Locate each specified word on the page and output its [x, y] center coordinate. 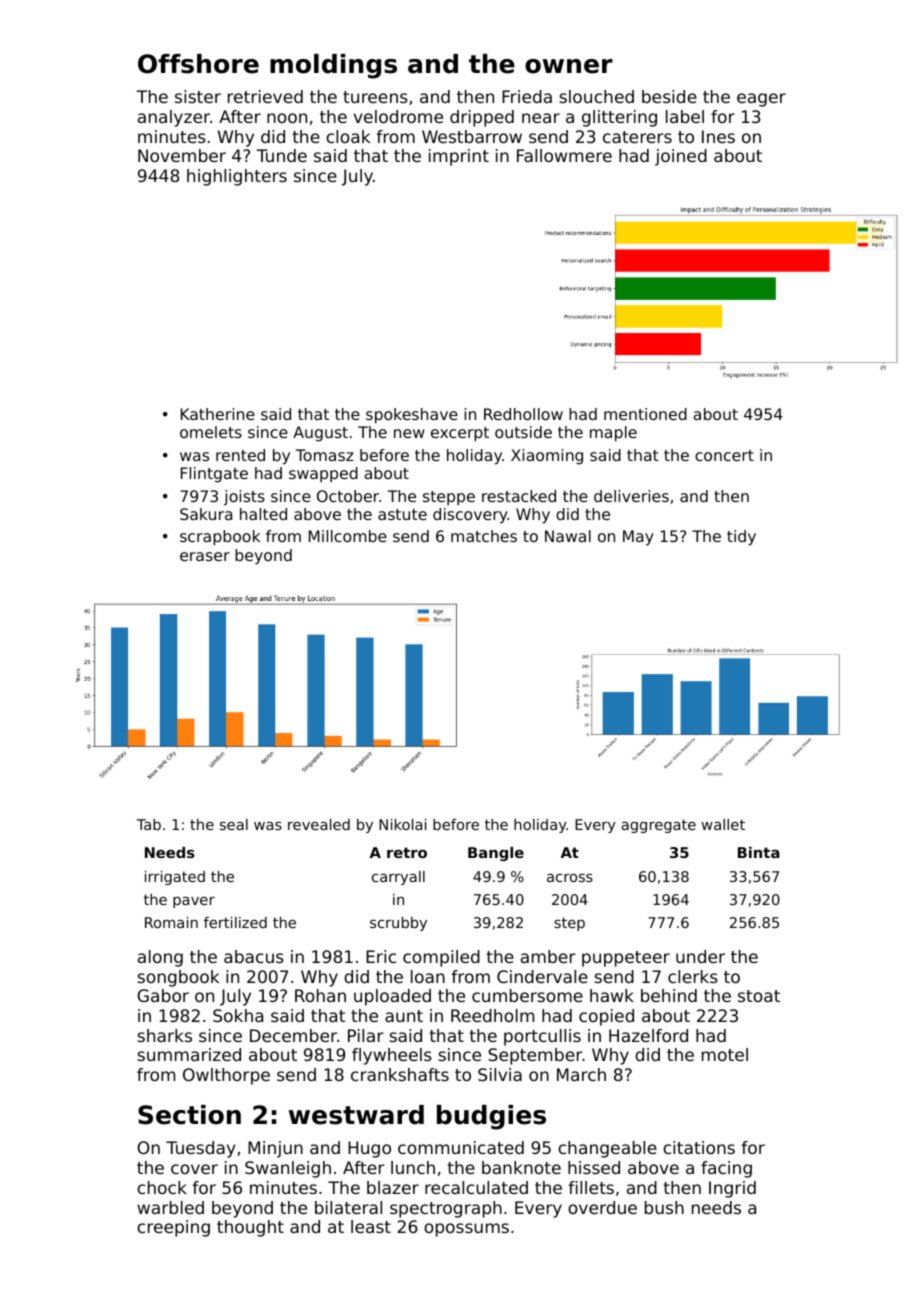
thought [250, 1228]
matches [484, 536]
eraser [205, 556]
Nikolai [402, 824]
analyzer [174, 118]
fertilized [235, 922]
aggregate [658, 826]
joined [681, 157]
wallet [723, 824]
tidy [741, 538]
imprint [459, 157]
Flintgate [214, 475]
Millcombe [348, 536]
